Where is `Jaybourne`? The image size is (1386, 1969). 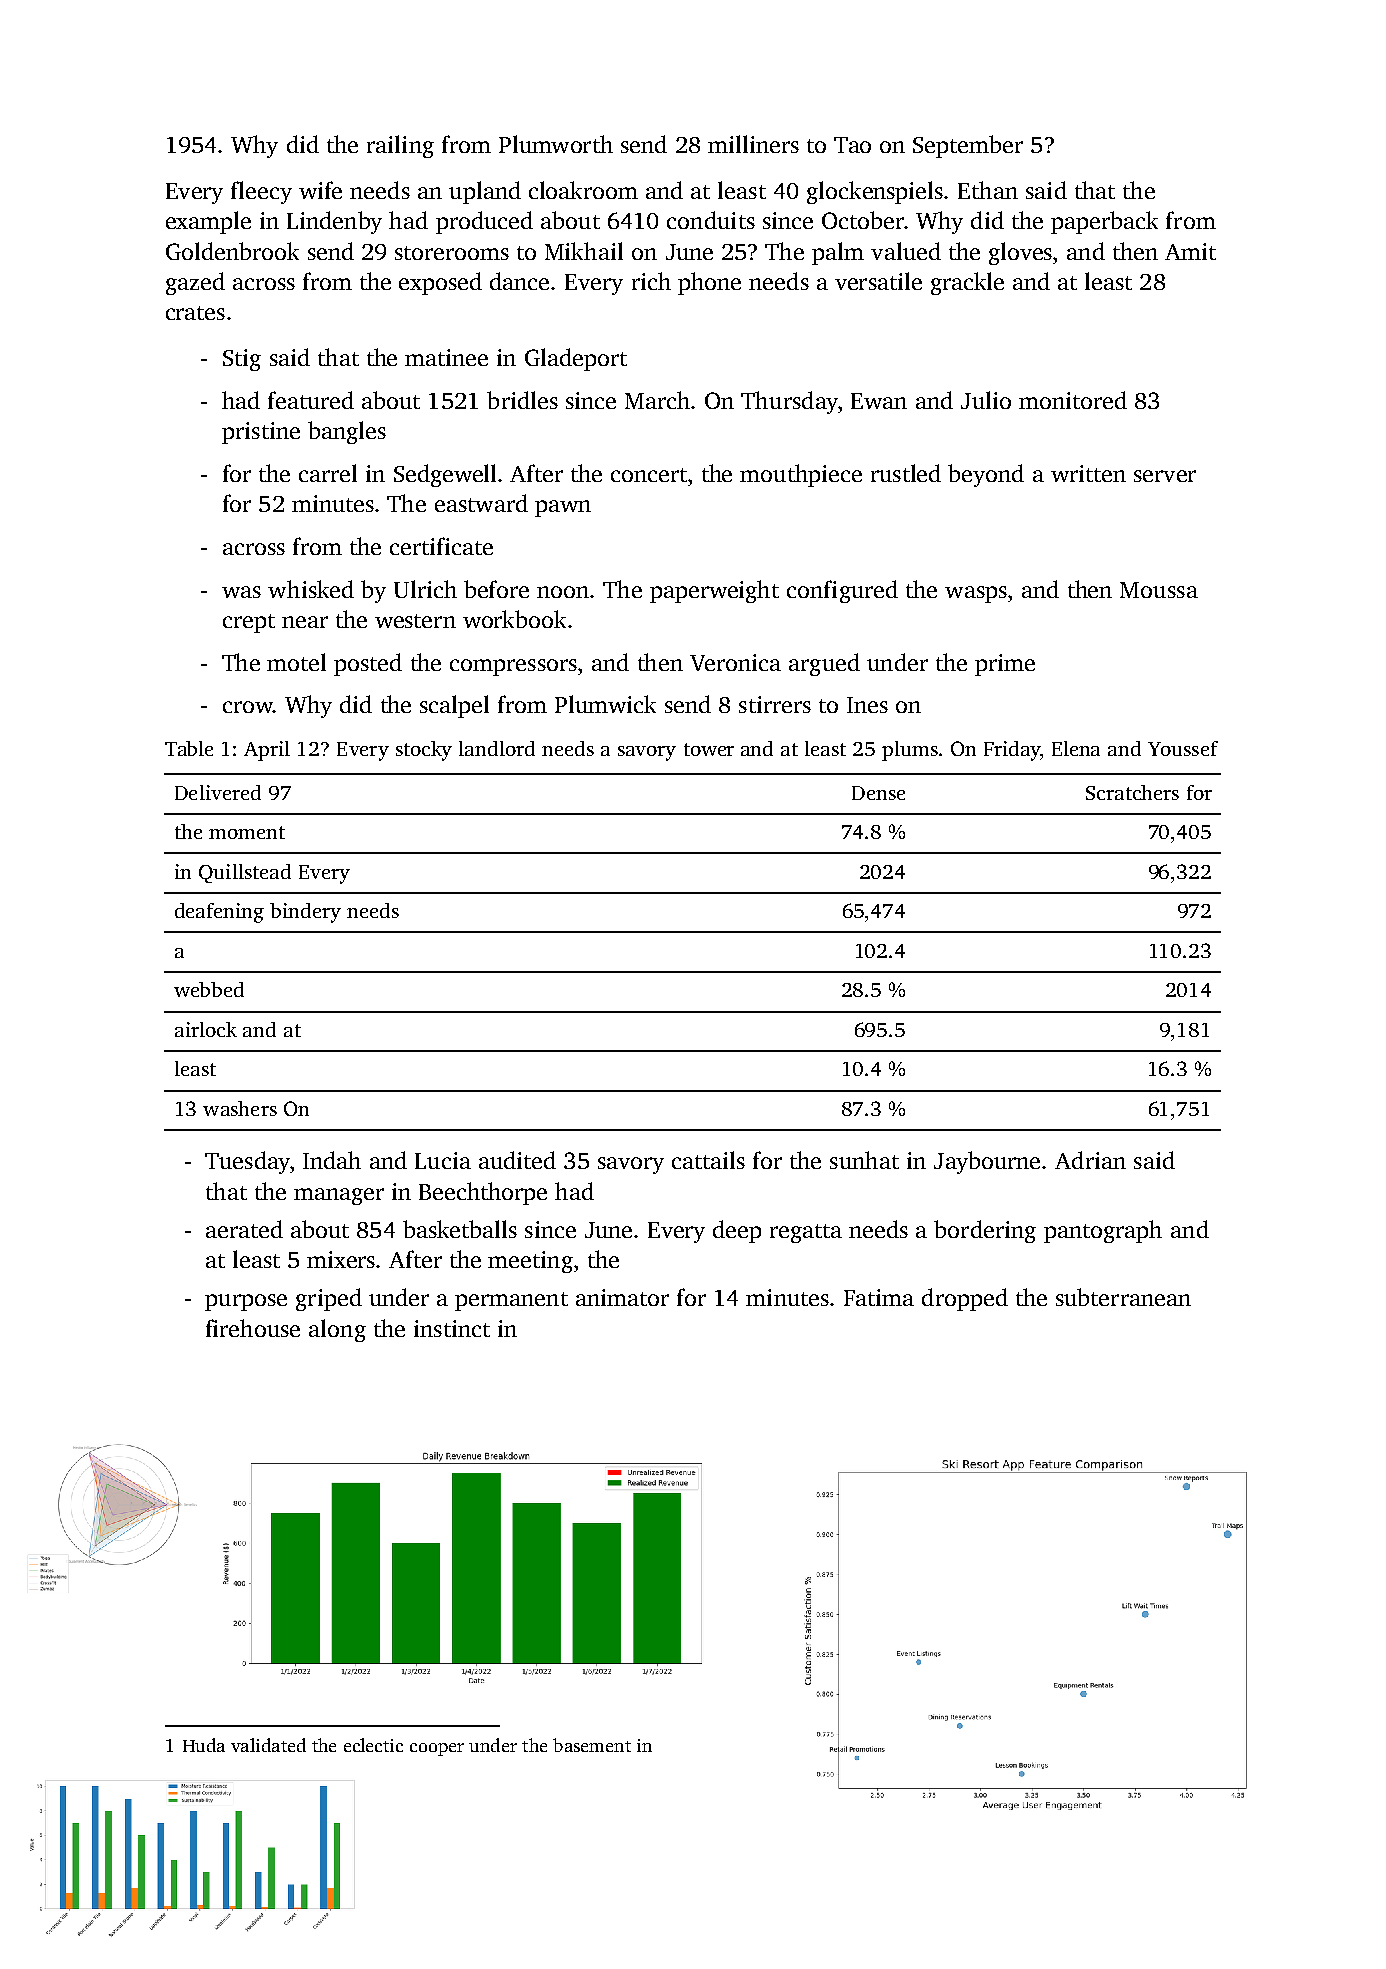
Jaybourne is located at coordinates (987, 1162).
